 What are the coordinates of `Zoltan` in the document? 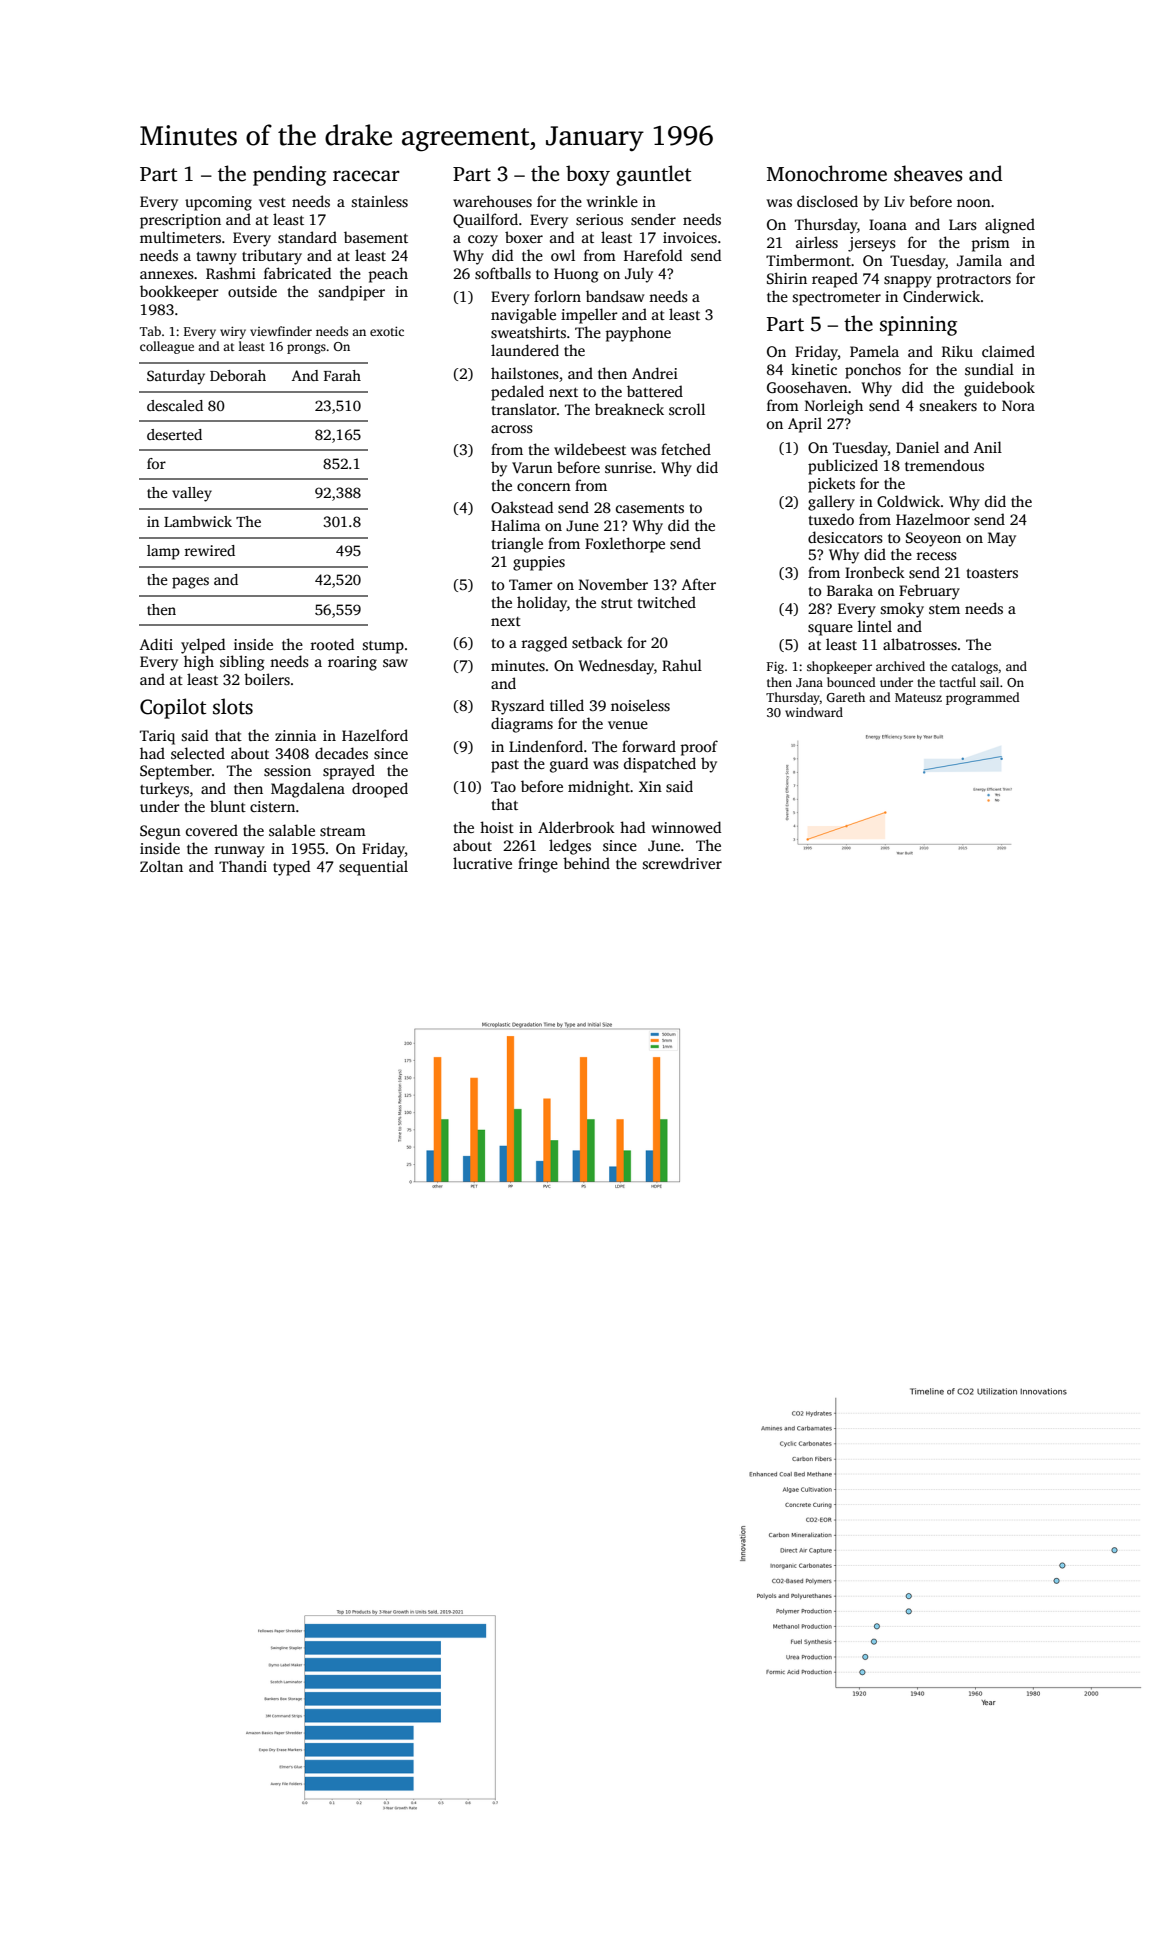 It's located at (161, 866).
